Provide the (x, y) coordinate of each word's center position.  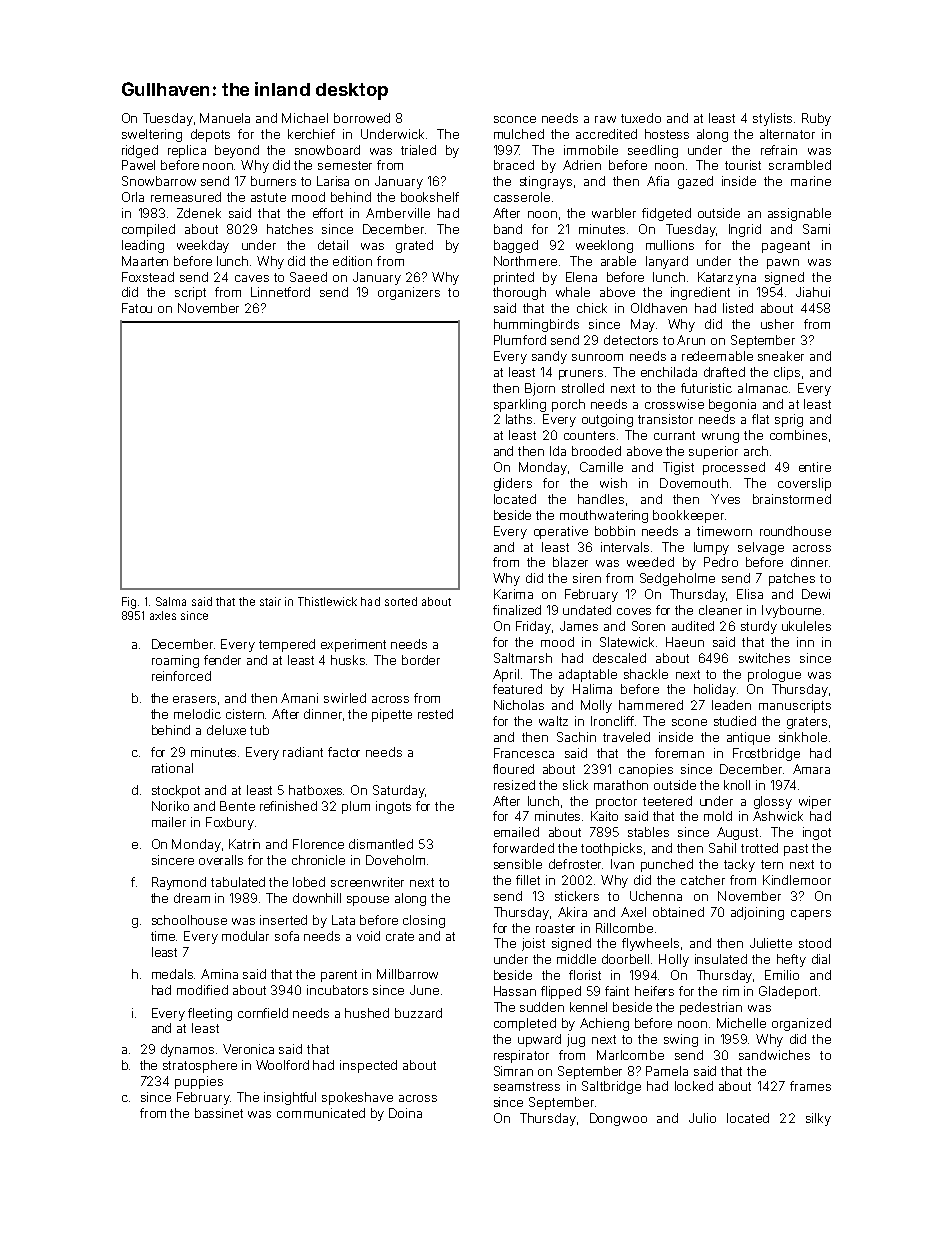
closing (424, 921)
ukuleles (806, 626)
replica (187, 151)
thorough (519, 293)
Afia (658, 181)
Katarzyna (727, 278)
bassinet (219, 1113)
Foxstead (148, 277)
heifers (654, 991)
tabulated (238, 882)
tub (259, 730)
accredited (606, 134)
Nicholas (519, 705)
